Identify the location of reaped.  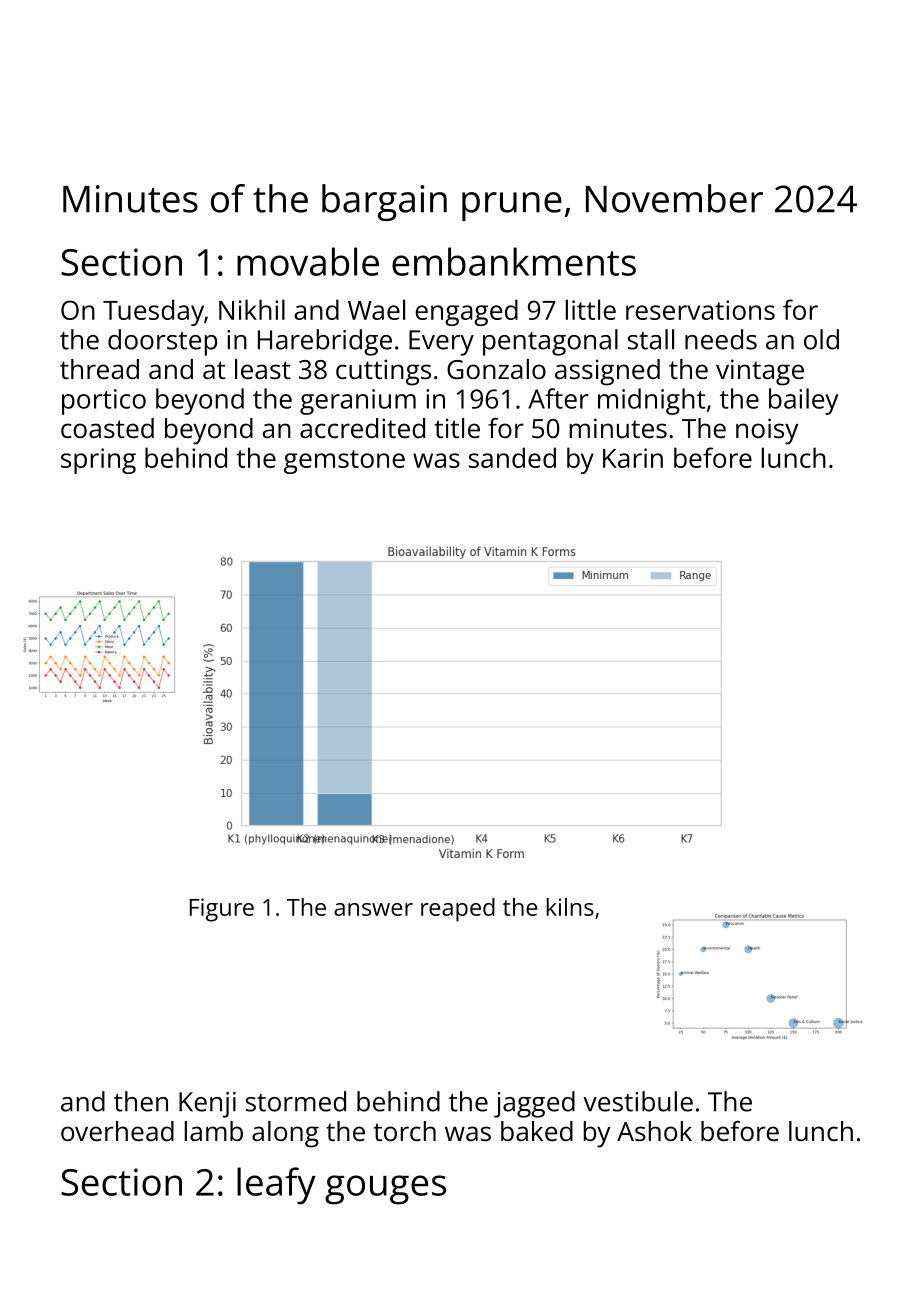
(458, 910).
